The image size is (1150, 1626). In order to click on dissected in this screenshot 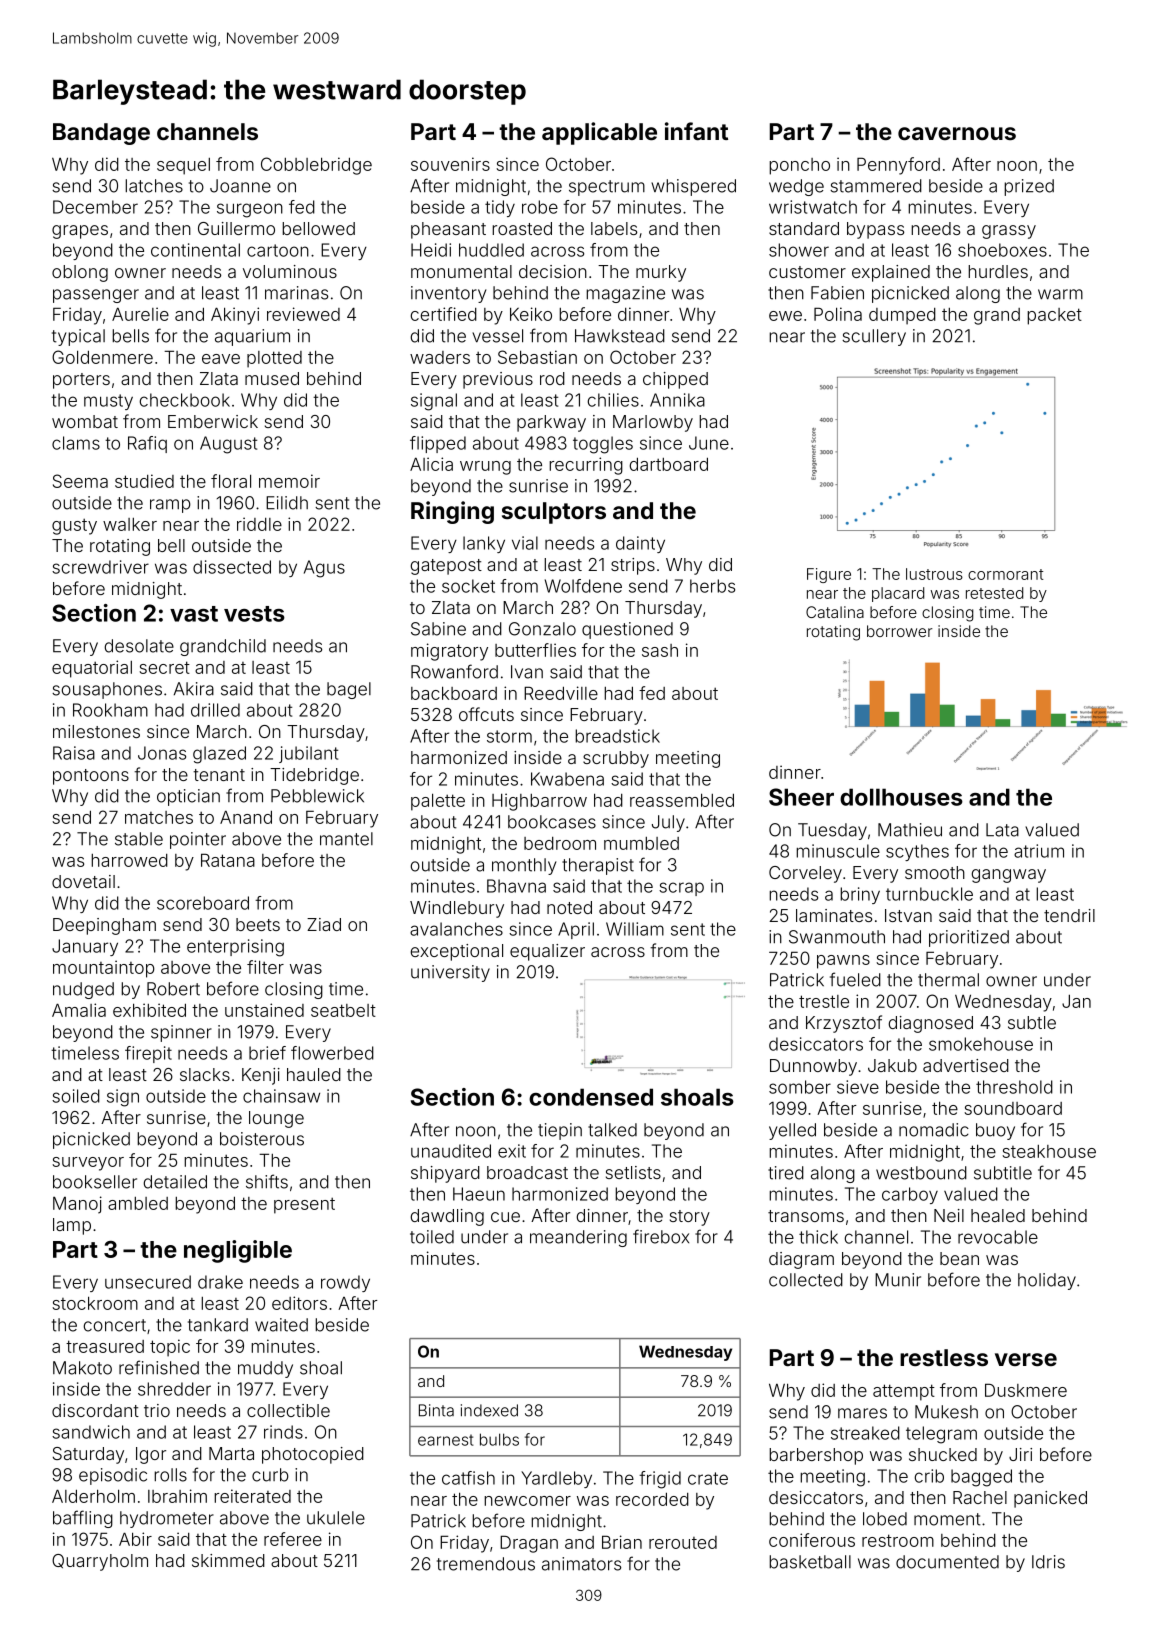, I will do `click(232, 567)`.
